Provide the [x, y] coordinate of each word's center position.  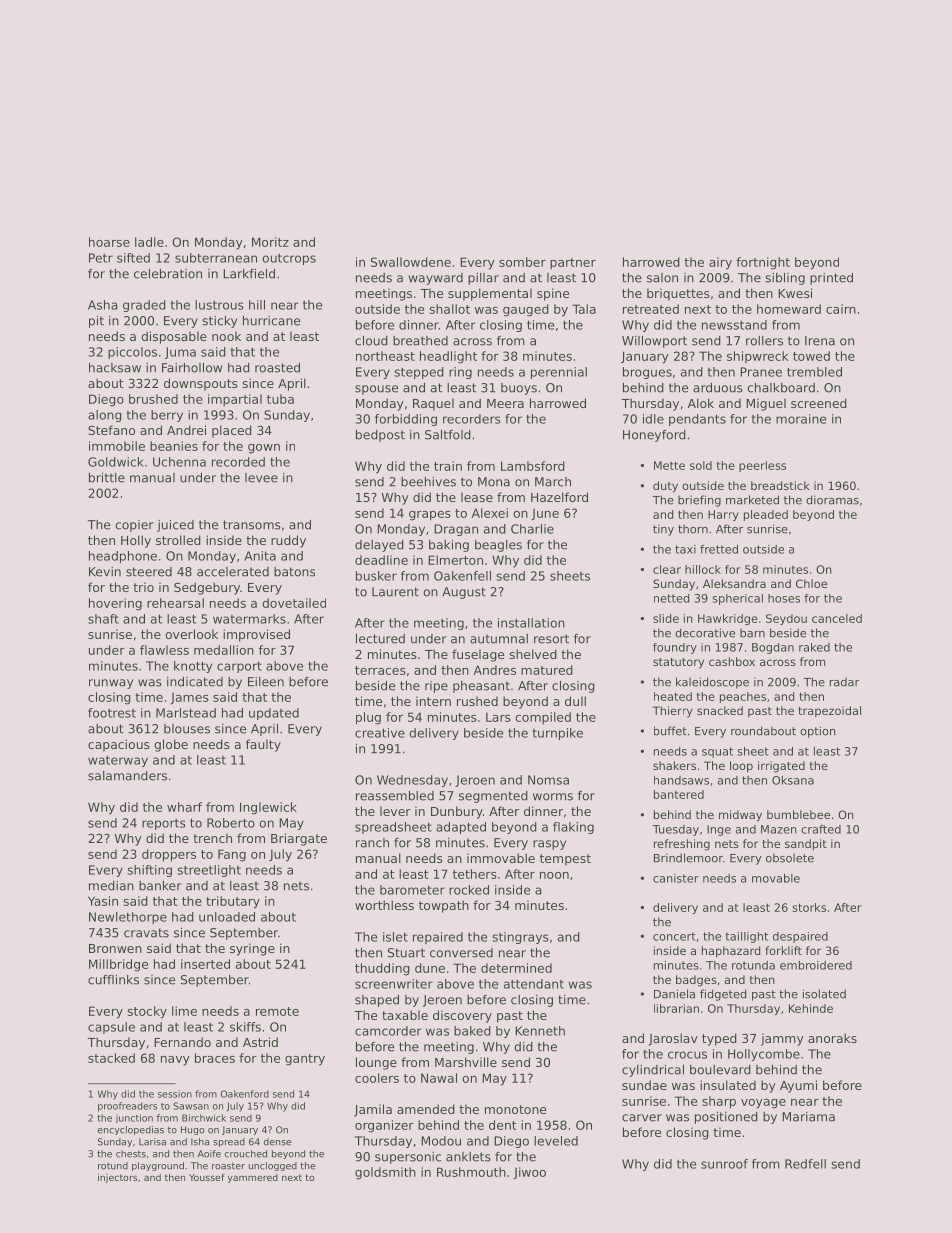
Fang [232, 855]
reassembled [395, 796]
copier [134, 526]
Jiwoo [529, 1173]
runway [111, 684]
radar [844, 682]
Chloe [811, 583]
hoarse [109, 242]
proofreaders [127, 1107]
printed [831, 279]
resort [551, 639]
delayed [379, 546]
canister [676, 878]
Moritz [270, 242]
